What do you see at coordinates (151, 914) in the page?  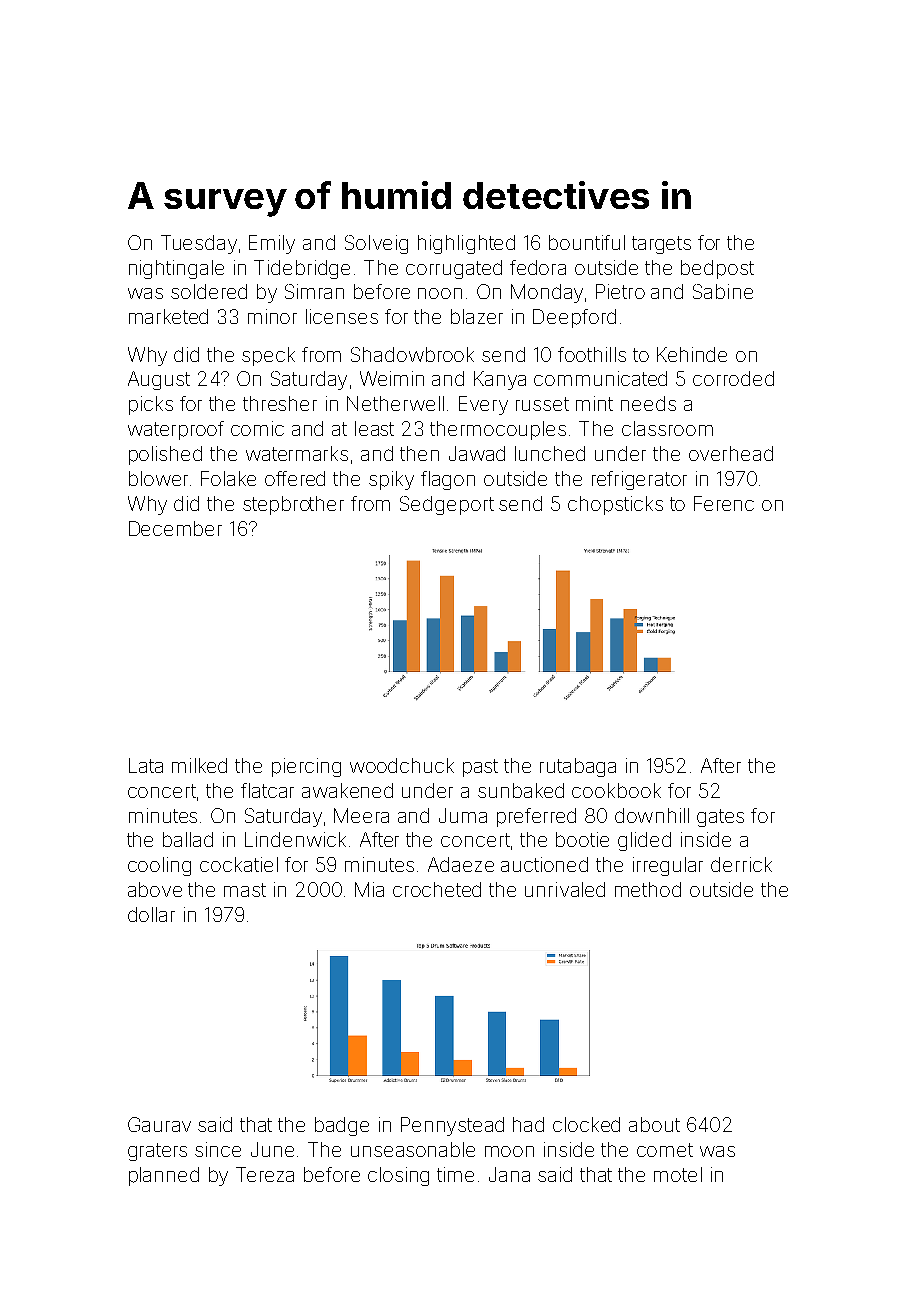 I see `dollar` at bounding box center [151, 914].
